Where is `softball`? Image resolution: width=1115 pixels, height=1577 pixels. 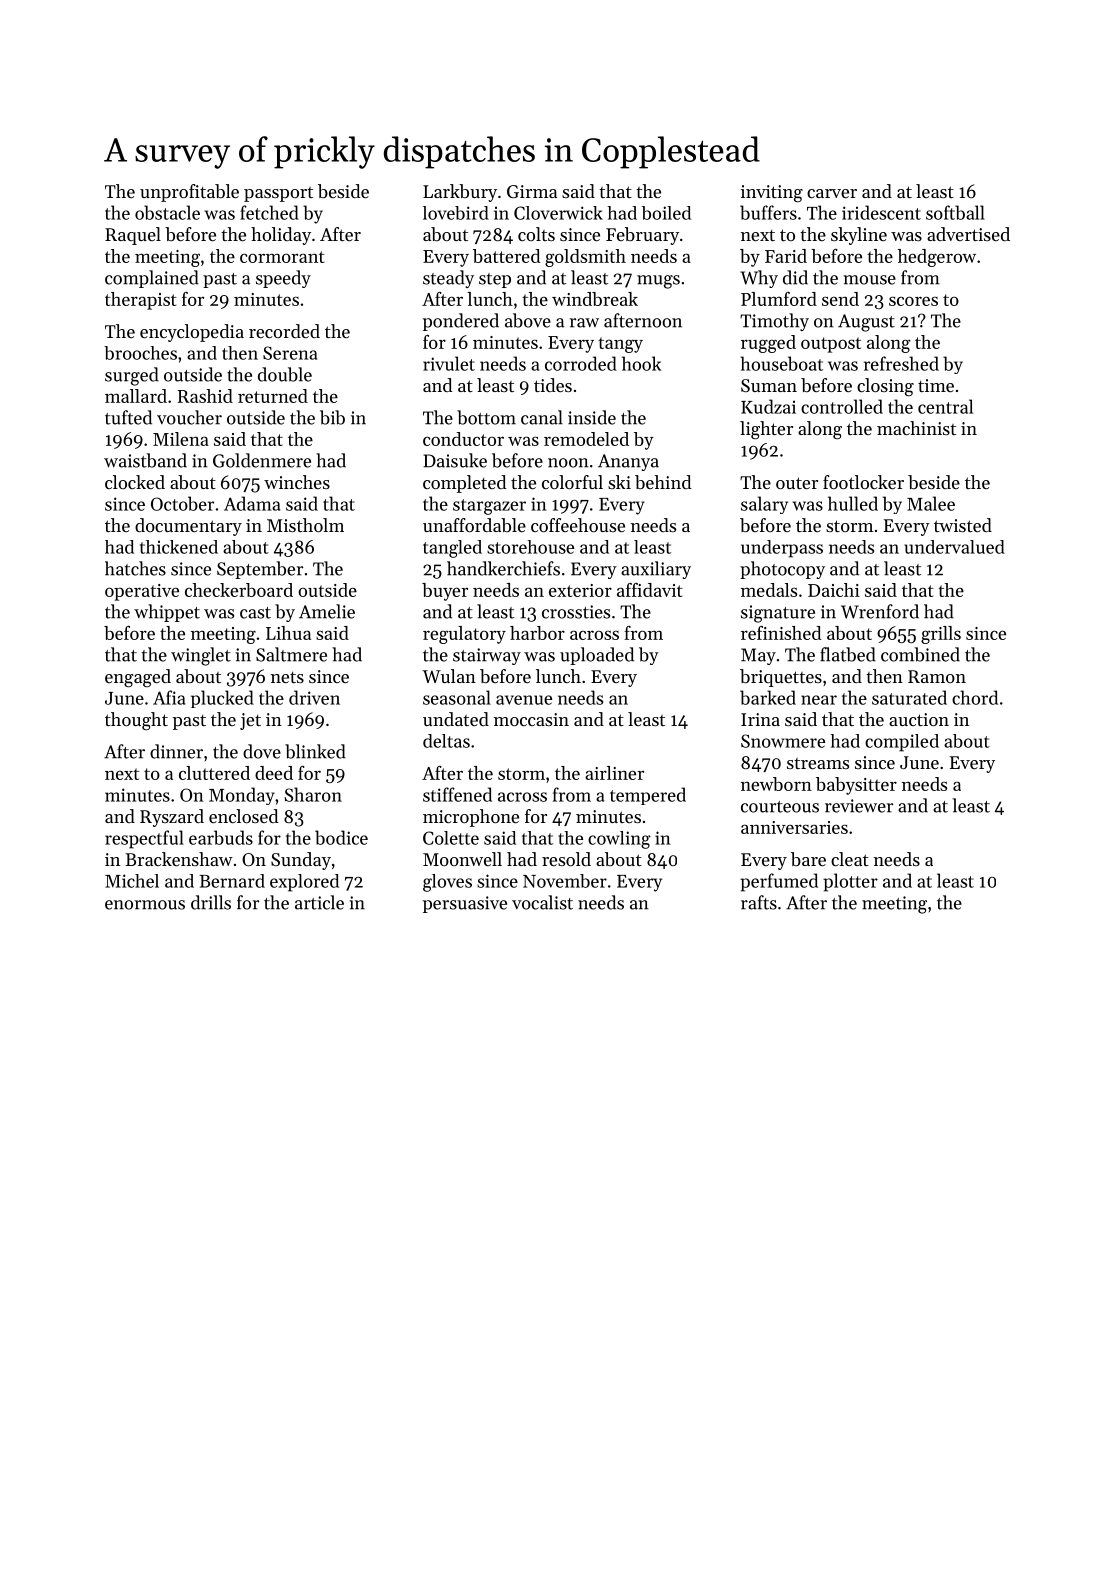 softball is located at coordinates (955, 212).
